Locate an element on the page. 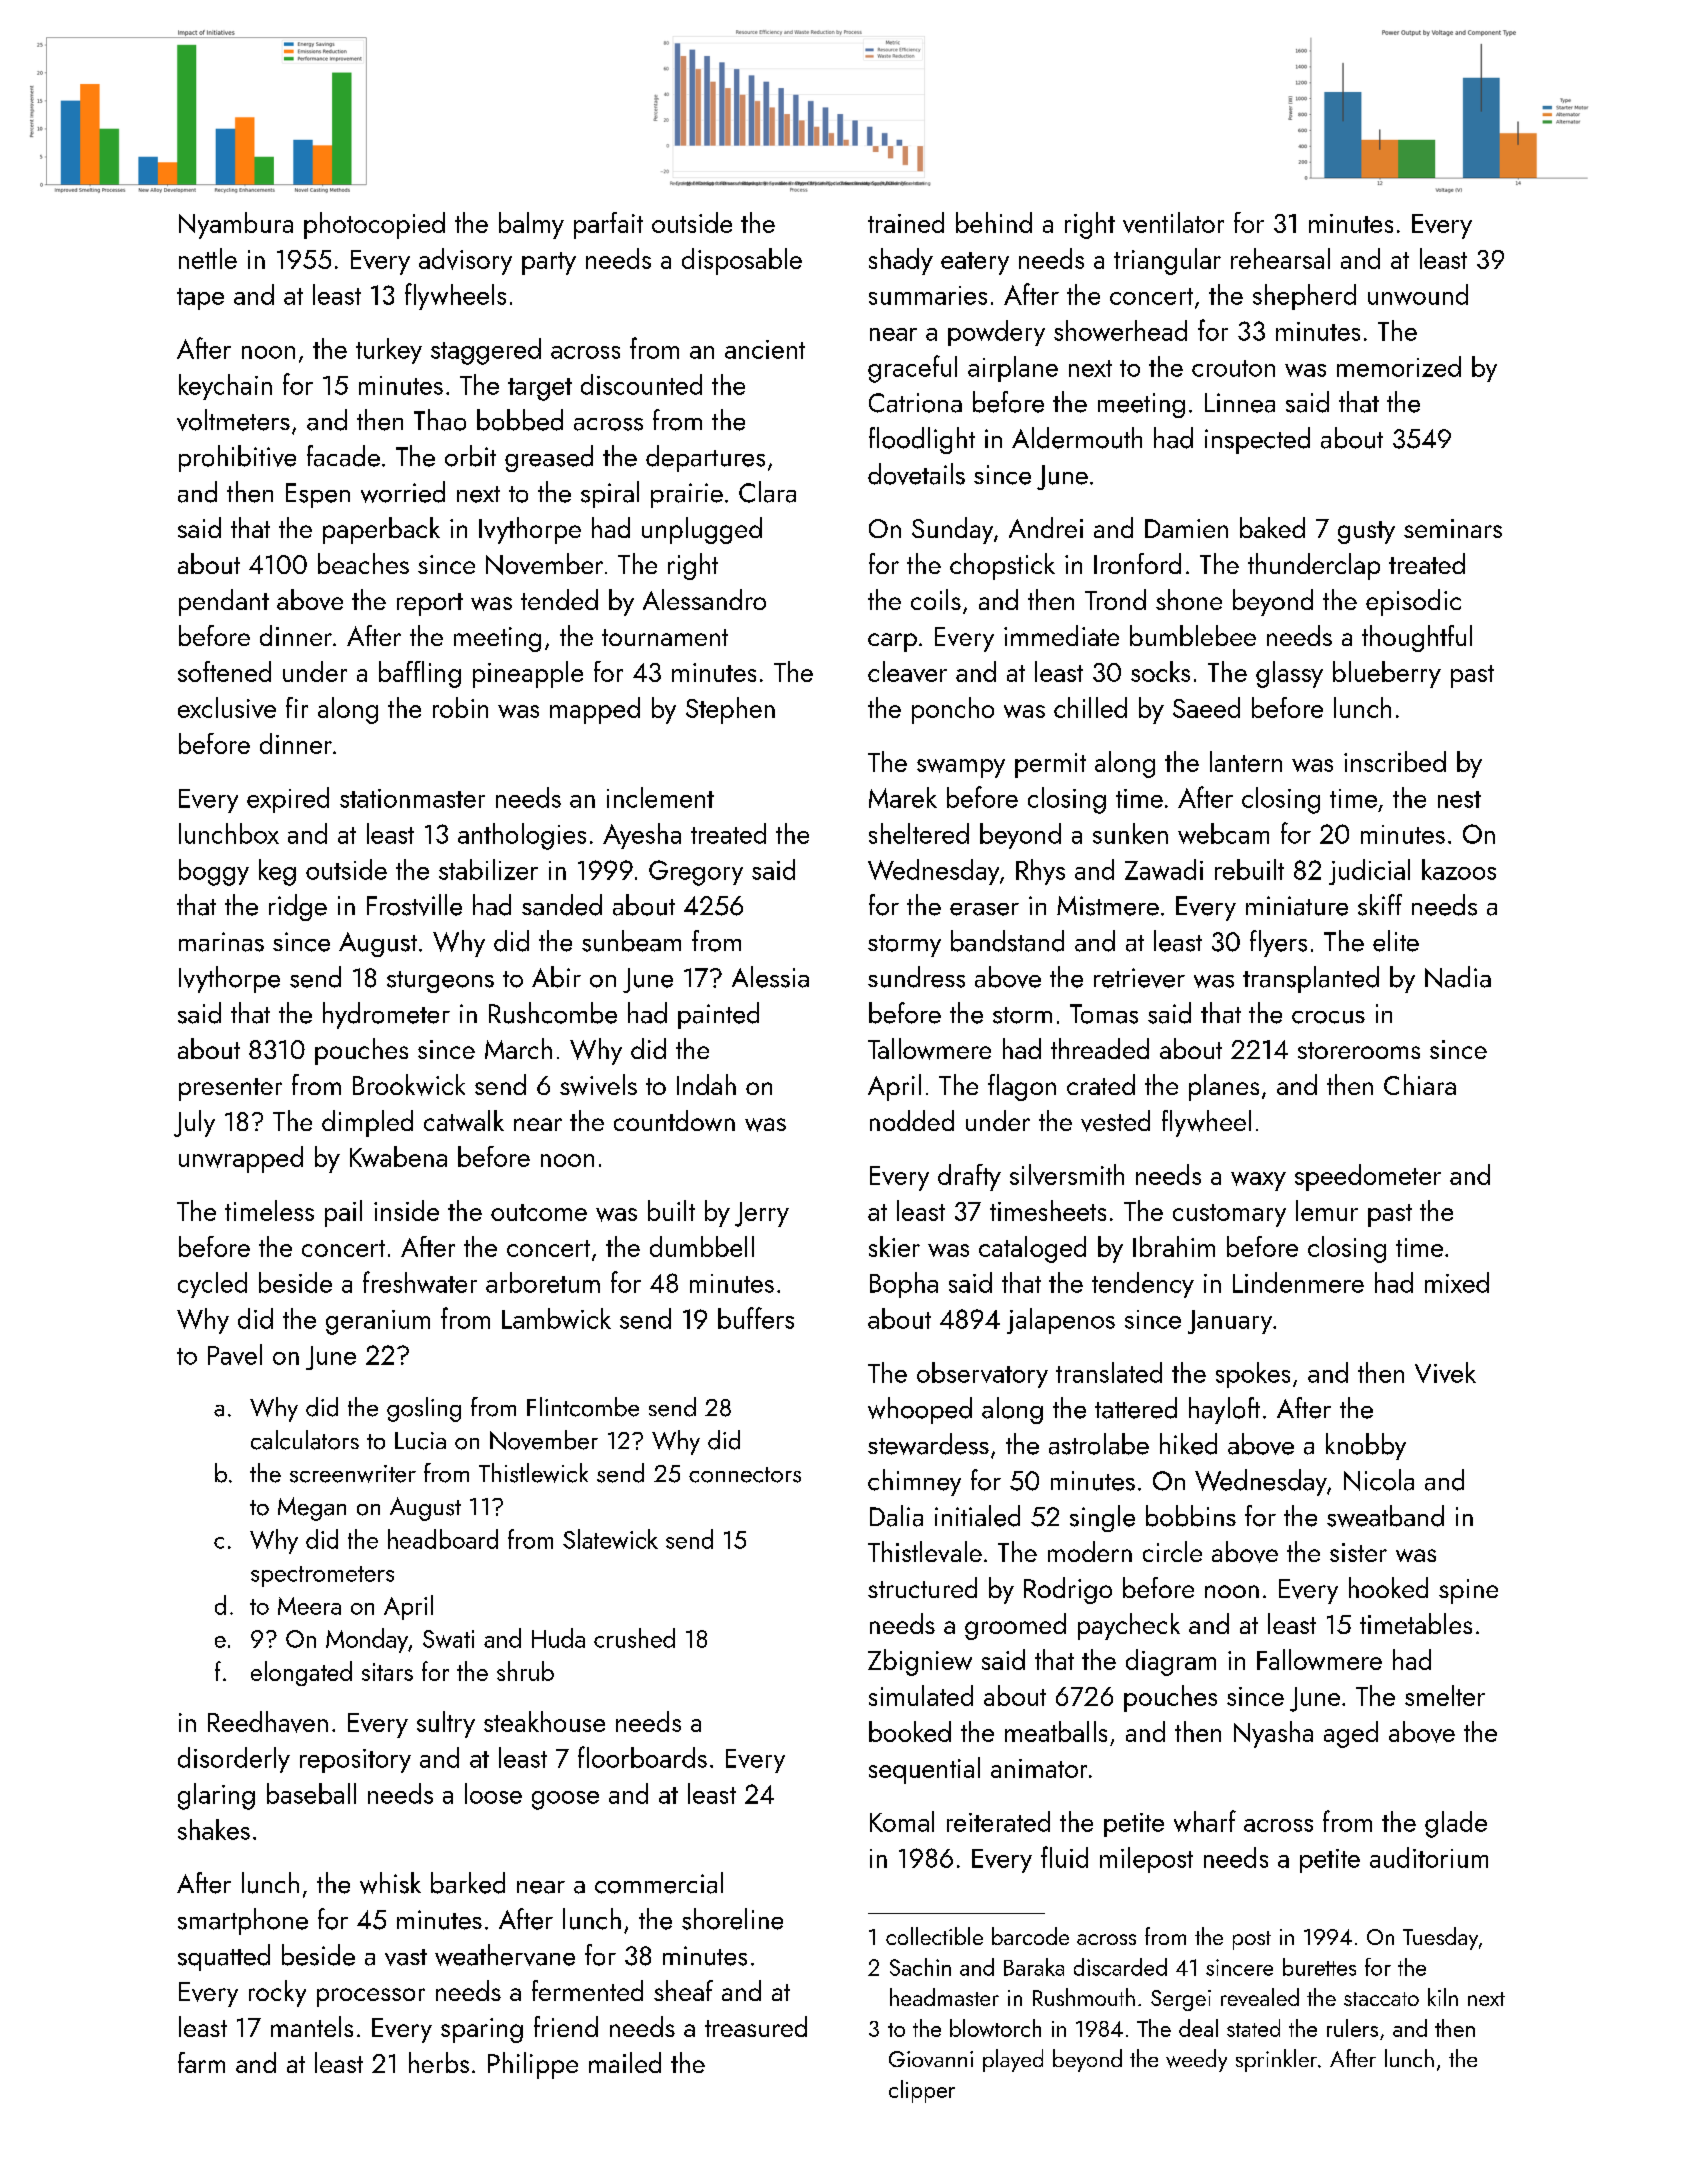  mantels is located at coordinates (312, 2026).
